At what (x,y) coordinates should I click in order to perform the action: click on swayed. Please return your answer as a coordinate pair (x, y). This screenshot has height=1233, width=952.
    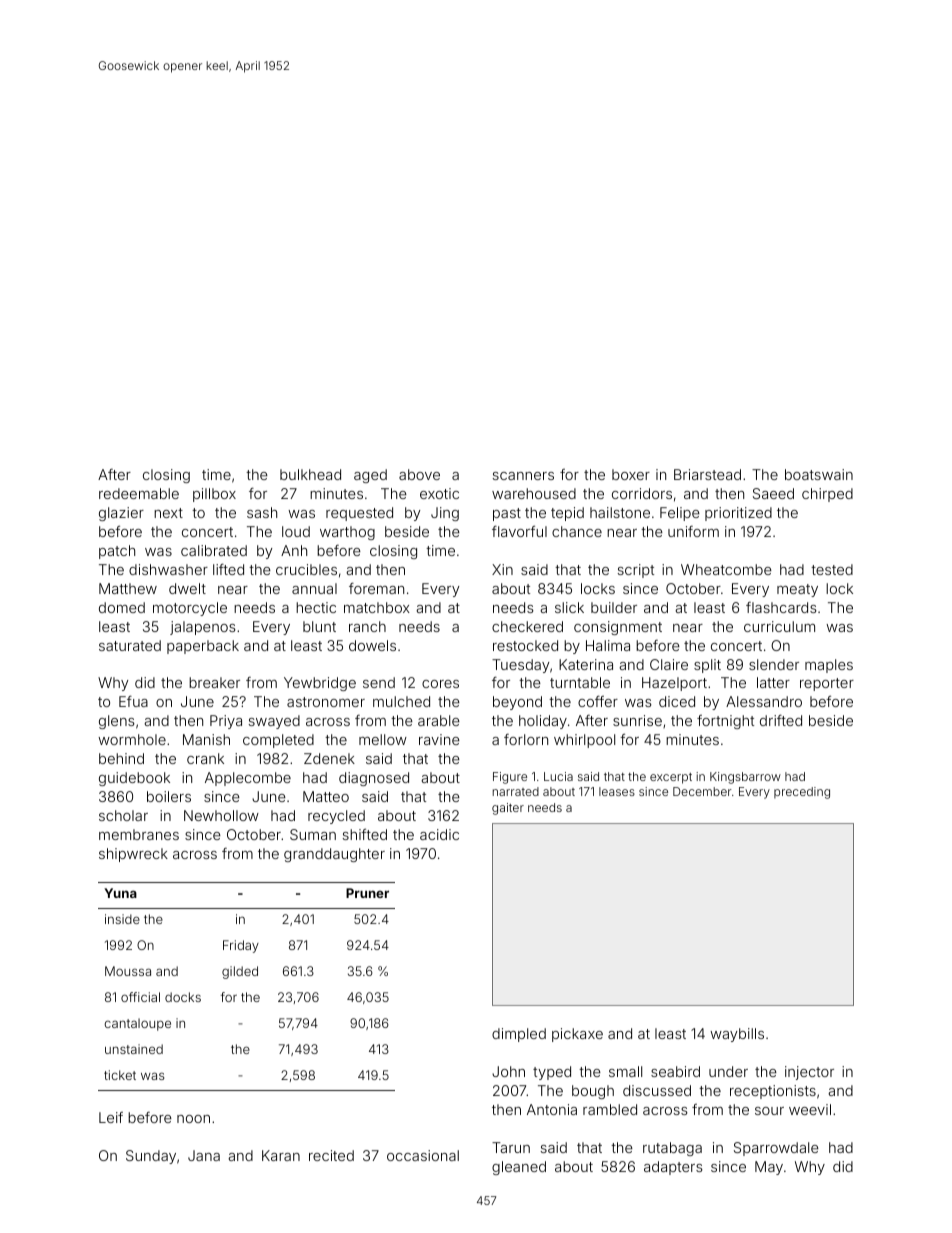
    Looking at the image, I should click on (274, 722).
